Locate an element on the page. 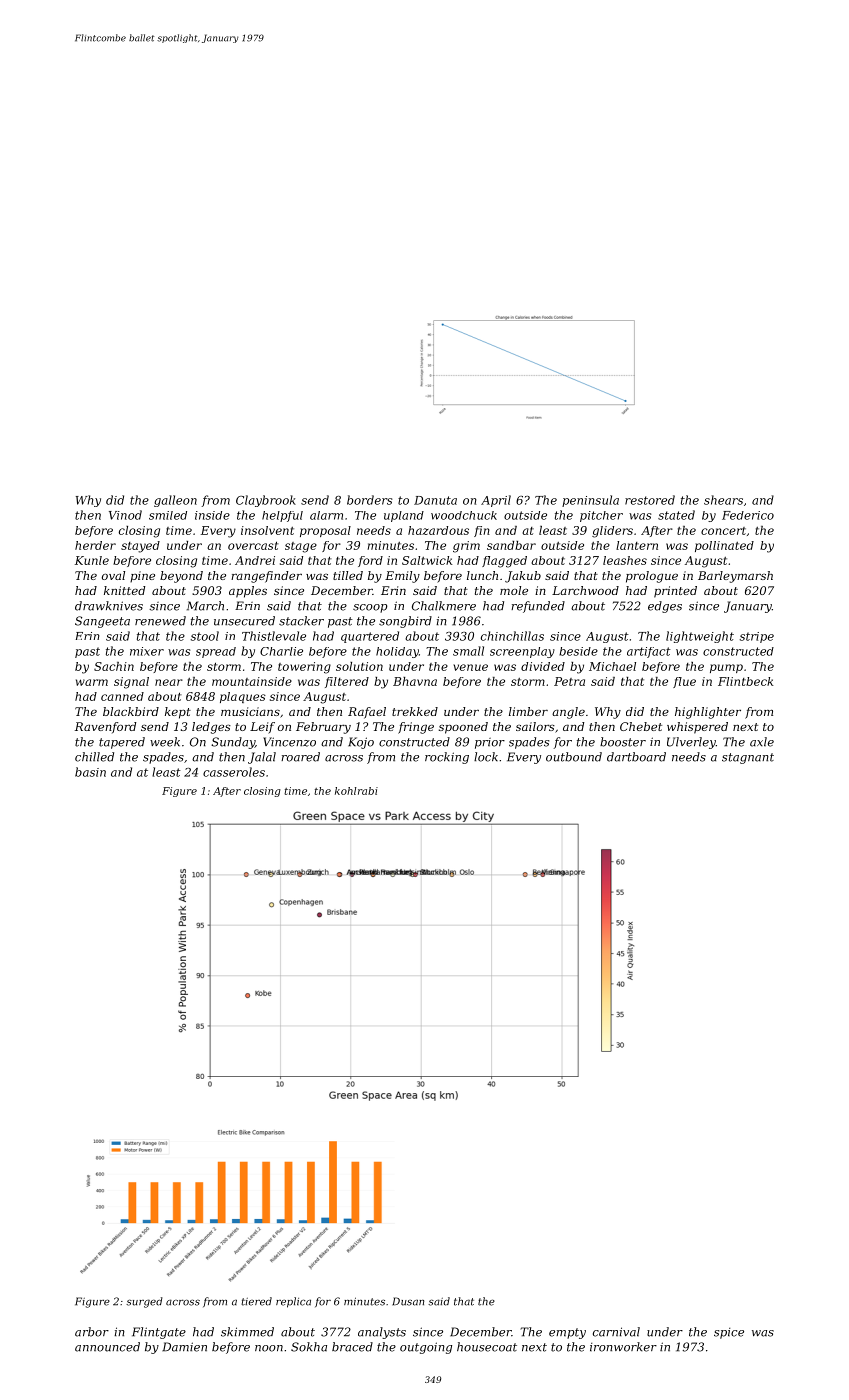 The height and width of the page is (1400, 849). stagnant is located at coordinates (748, 758).
